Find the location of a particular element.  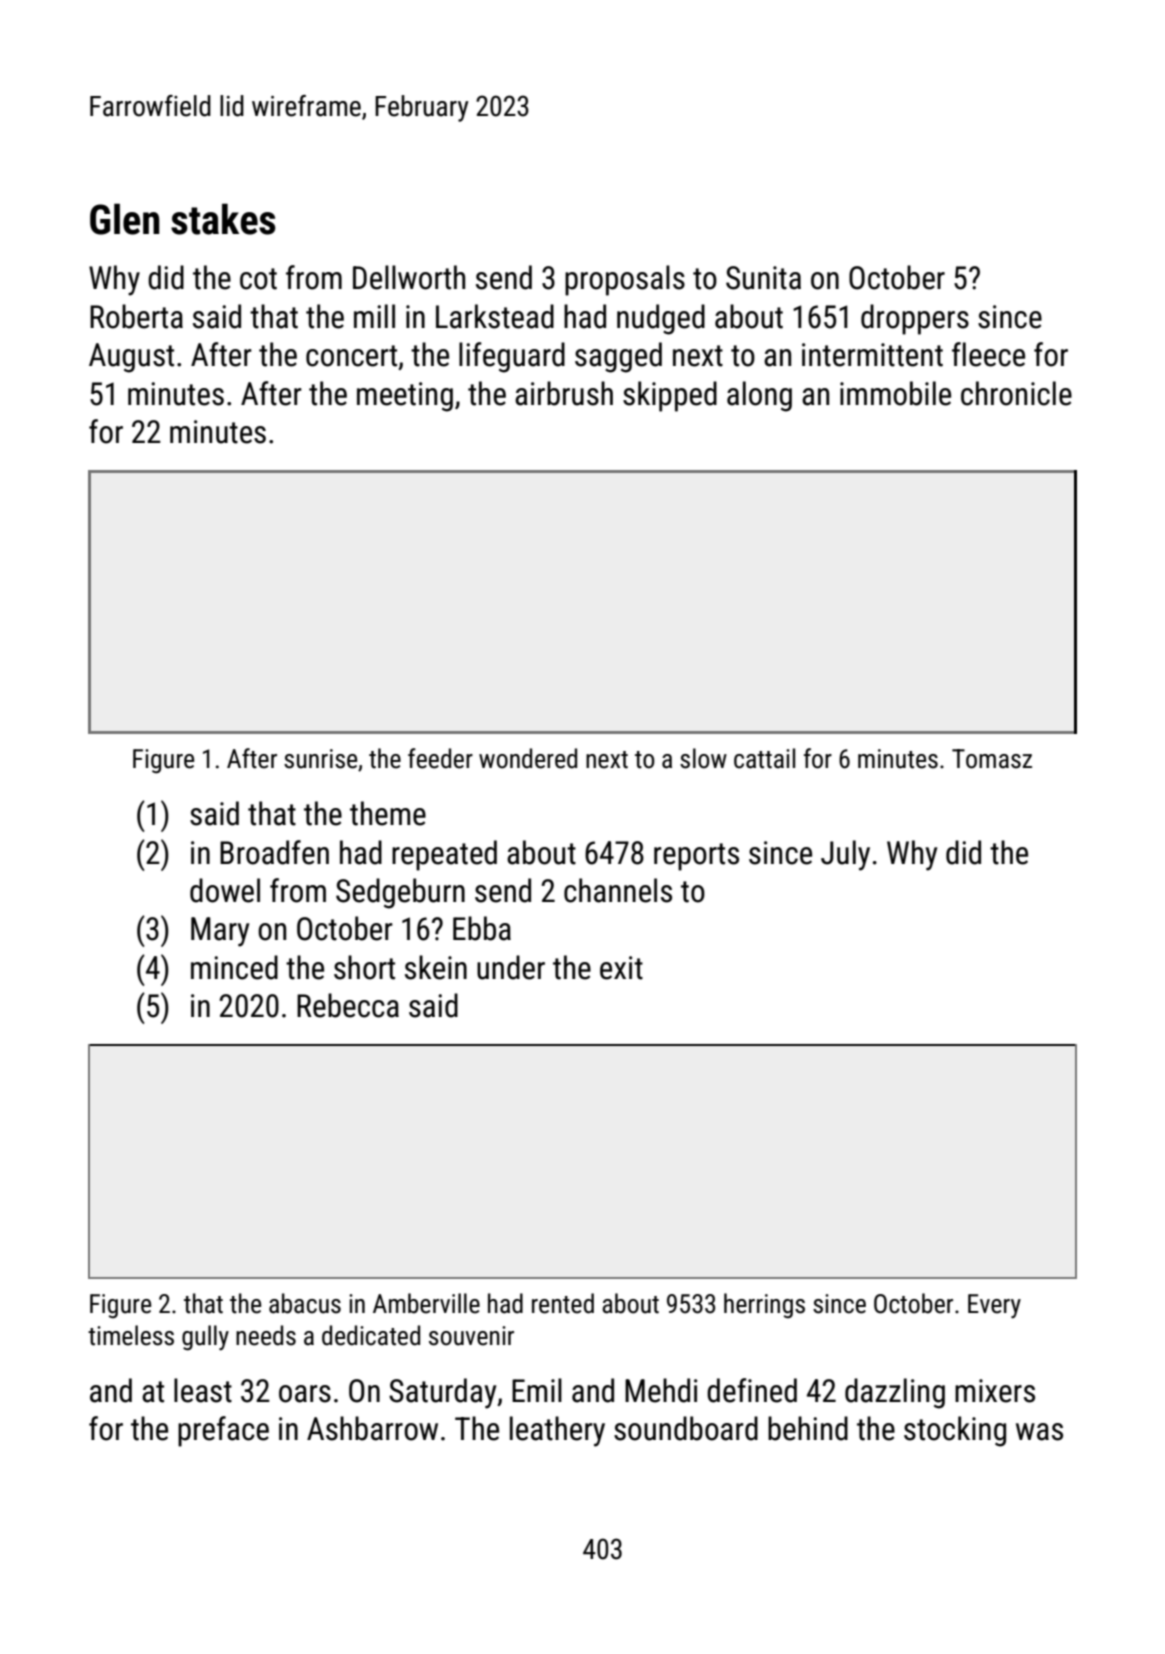

Tomasz is located at coordinates (992, 759).
